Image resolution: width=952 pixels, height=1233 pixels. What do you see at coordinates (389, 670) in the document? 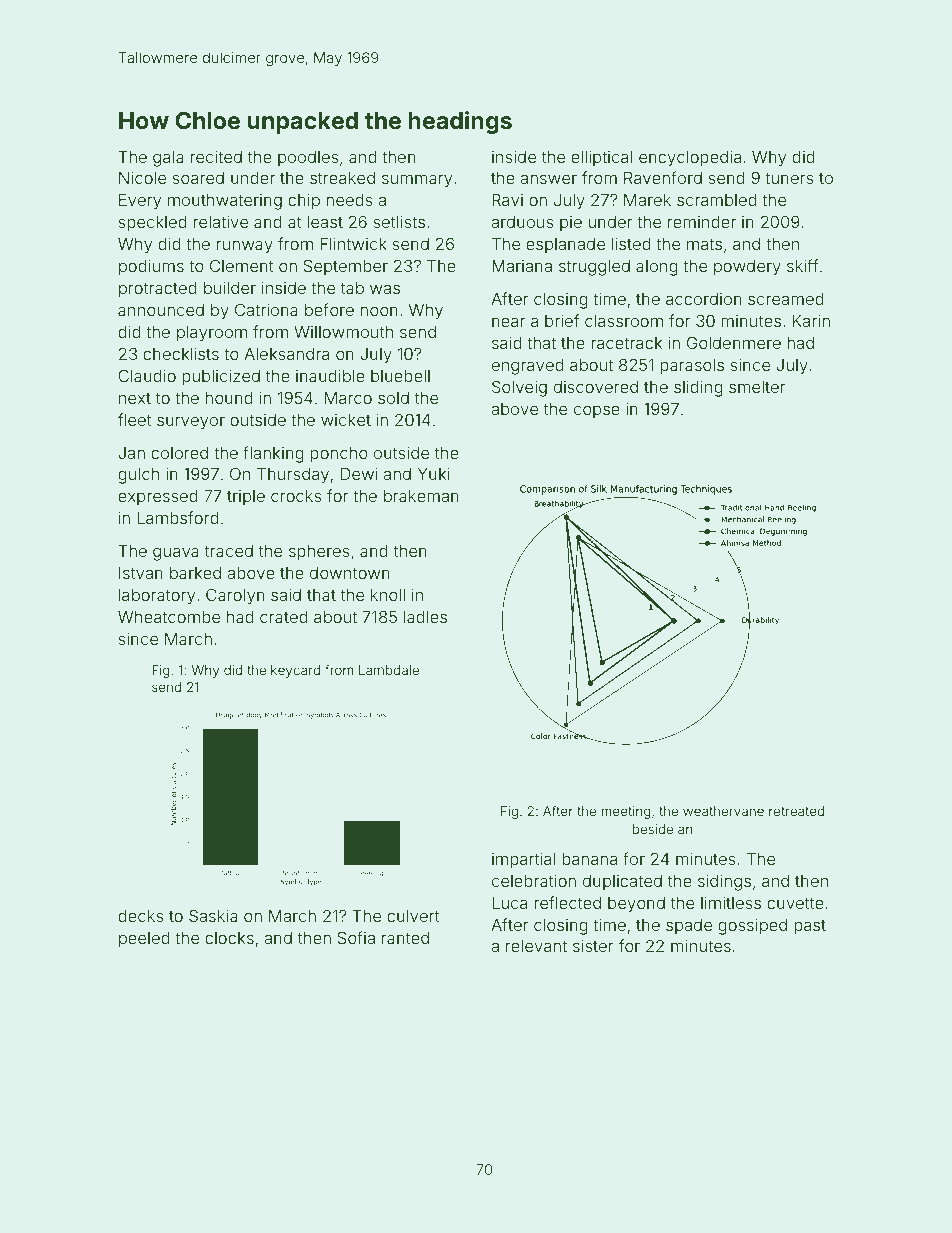
I see `Lambdale` at bounding box center [389, 670].
